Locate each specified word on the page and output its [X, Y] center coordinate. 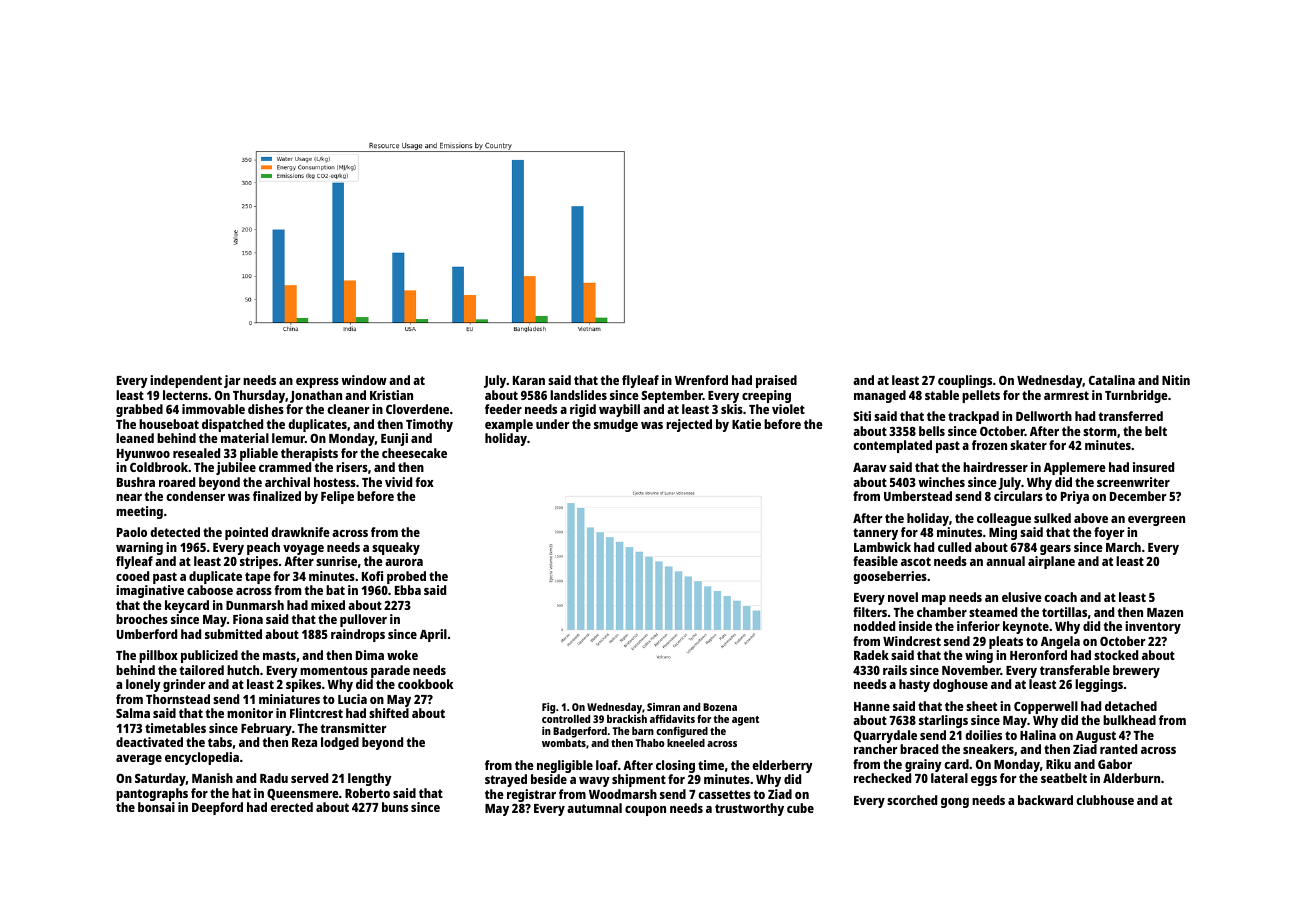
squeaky [396, 548]
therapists [309, 454]
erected [291, 807]
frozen [989, 445]
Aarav [870, 467]
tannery [875, 534]
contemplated [892, 446]
